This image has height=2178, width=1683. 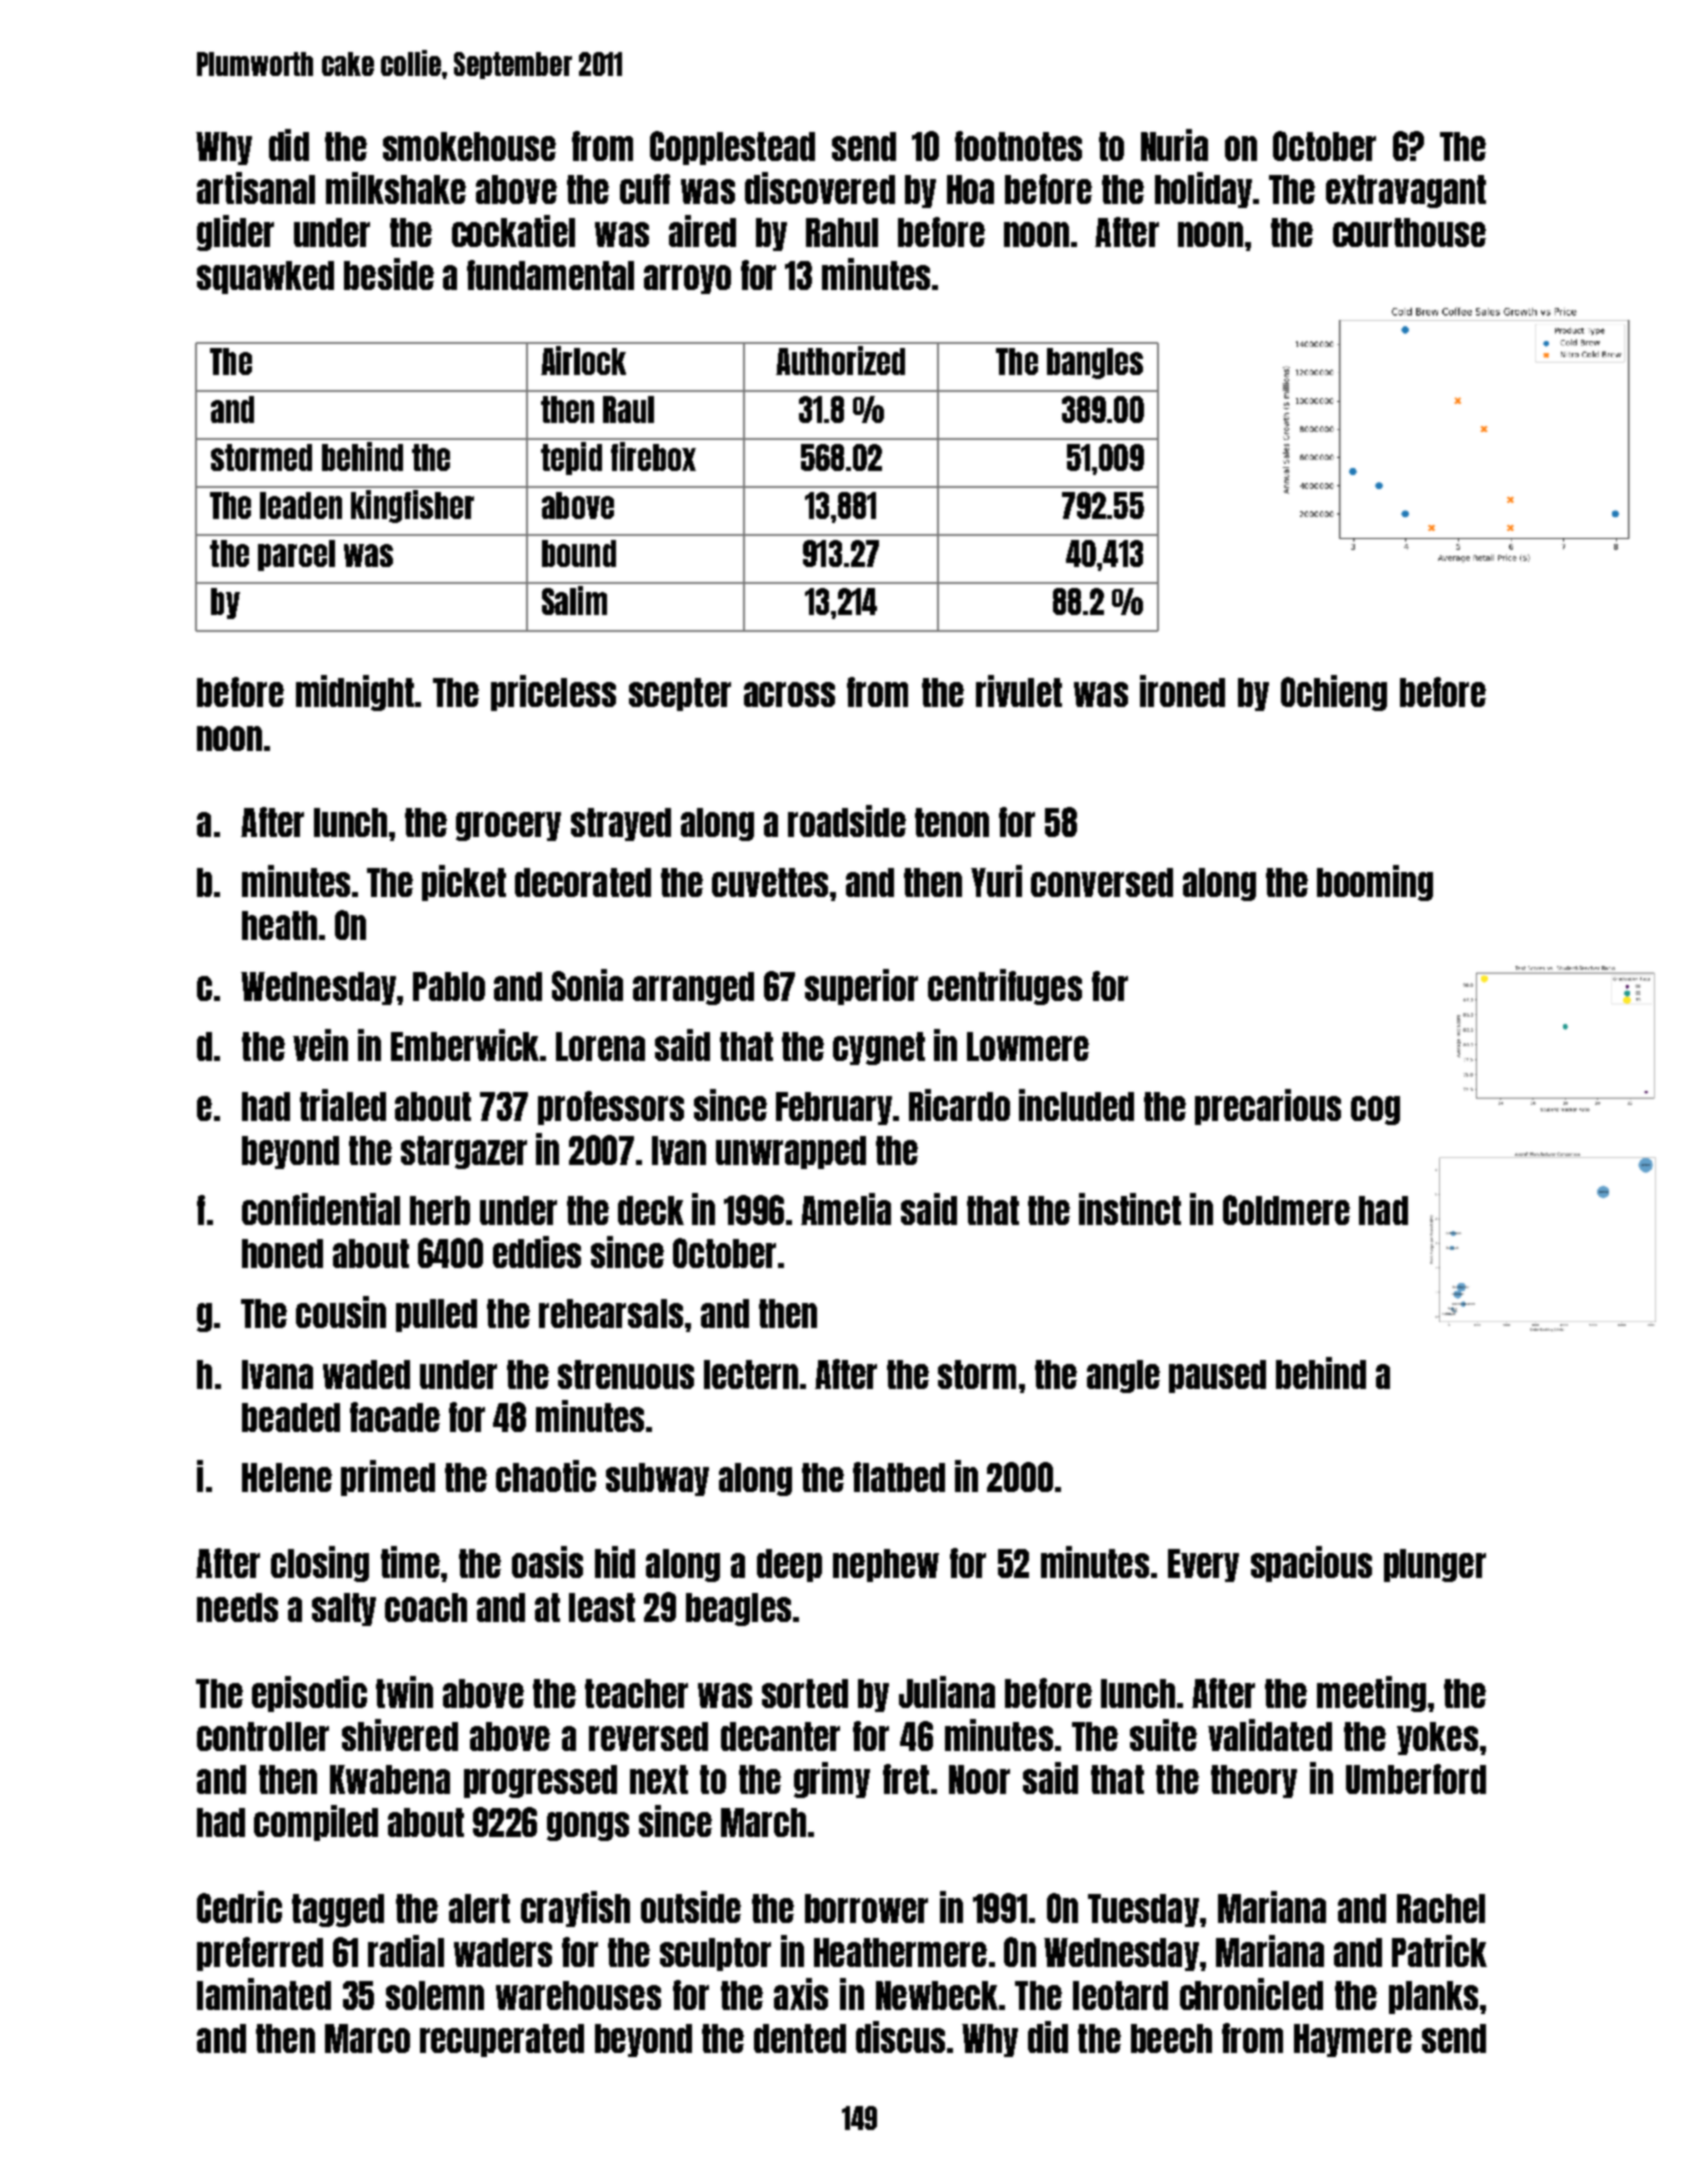 I want to click on warehouses, so click(x=578, y=1995).
